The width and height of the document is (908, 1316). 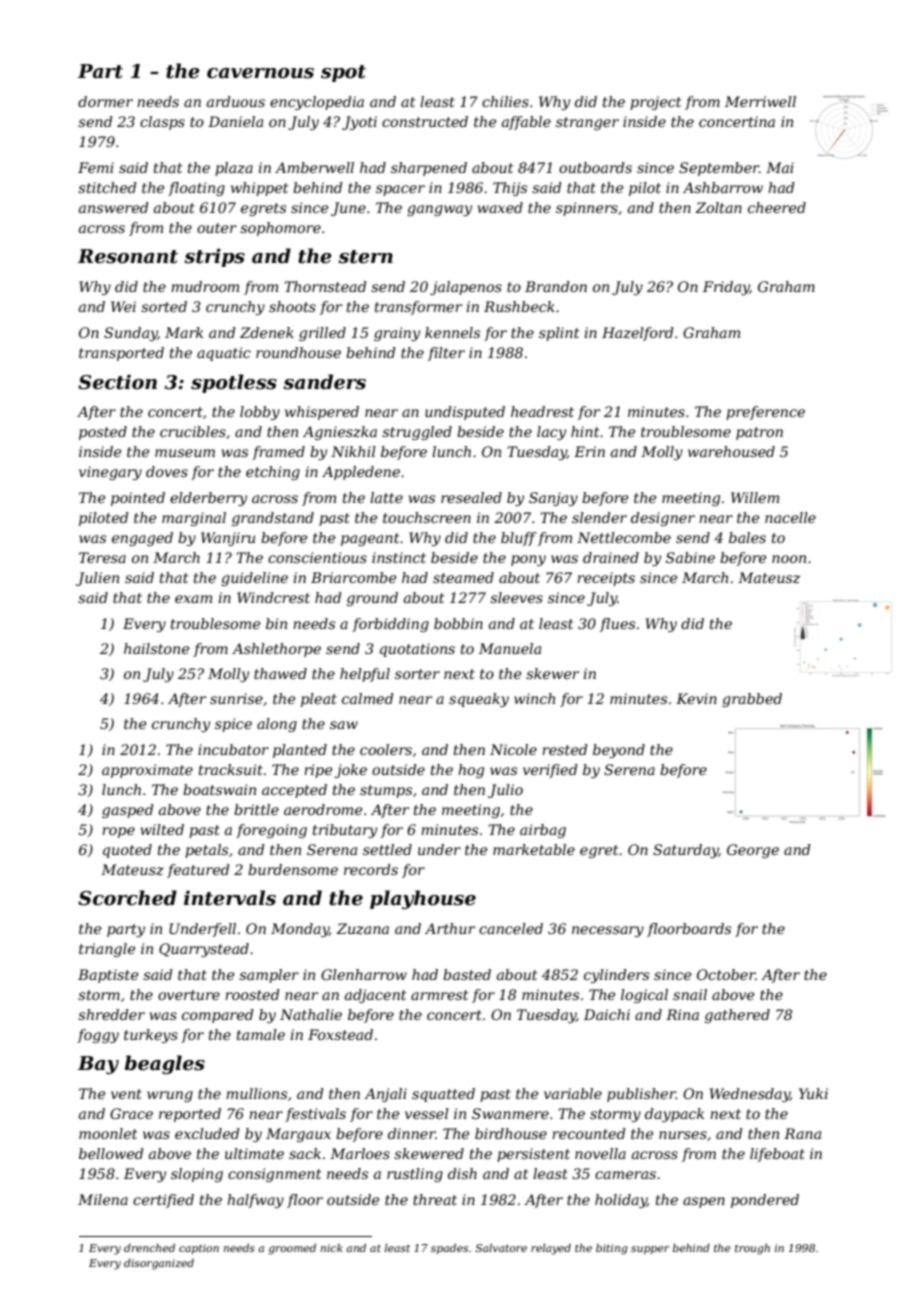 I want to click on outer, so click(x=217, y=228).
